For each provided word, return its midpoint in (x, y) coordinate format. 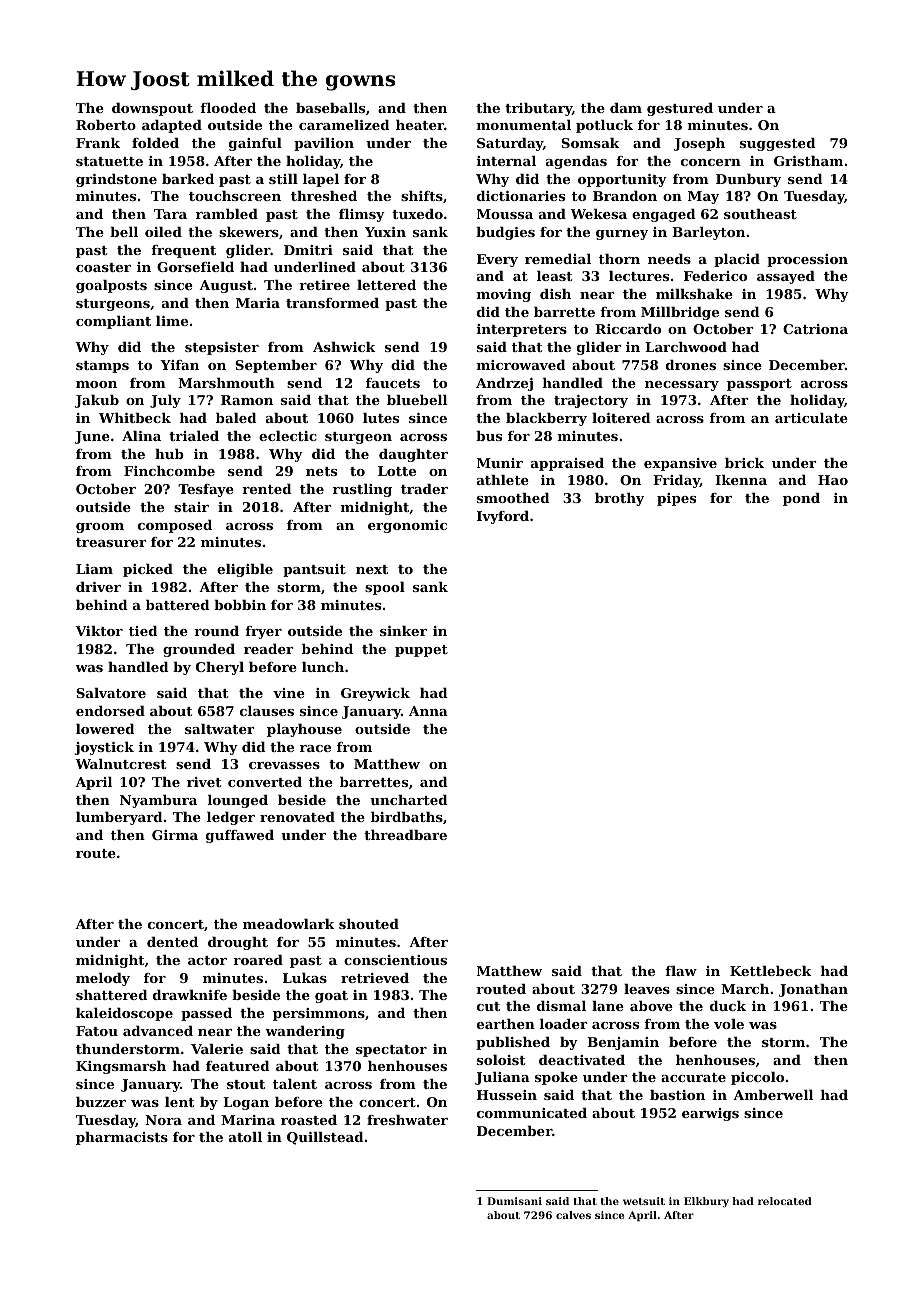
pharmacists (122, 1138)
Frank (98, 143)
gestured (680, 109)
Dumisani (514, 1201)
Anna (428, 711)
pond (801, 499)
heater (420, 125)
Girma (175, 835)
